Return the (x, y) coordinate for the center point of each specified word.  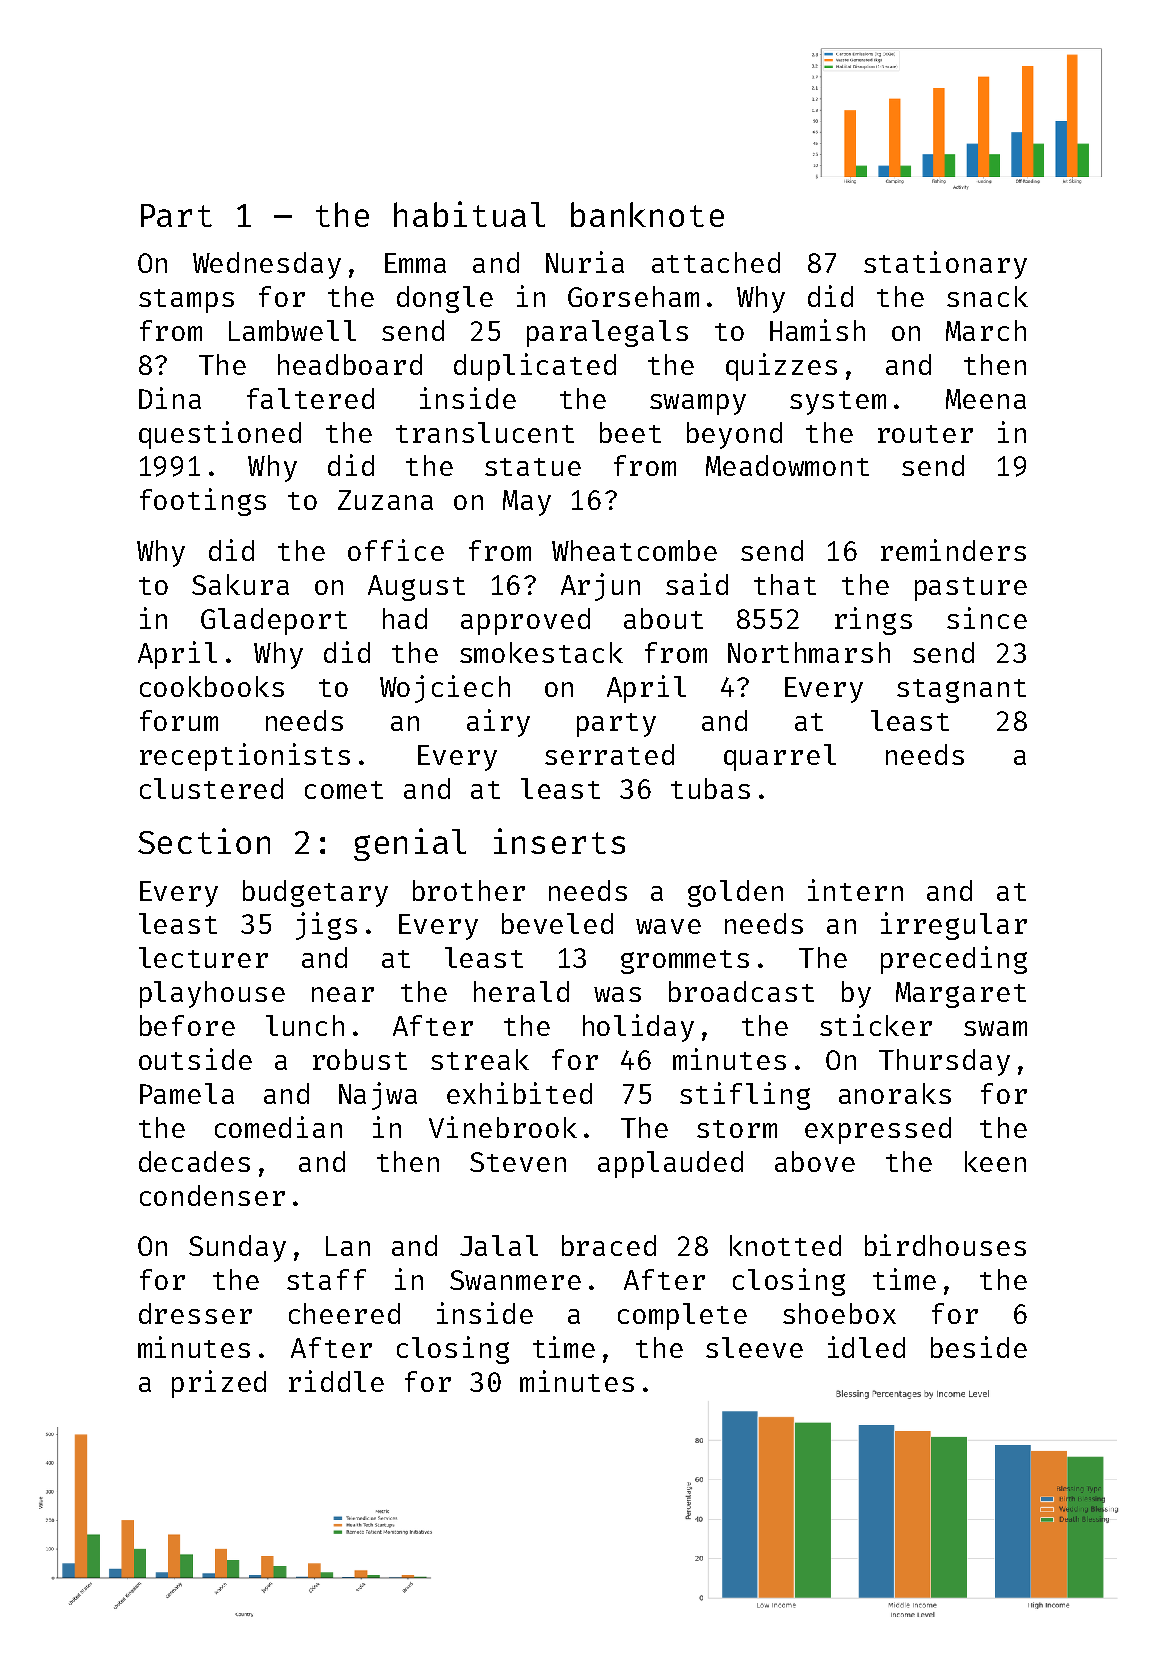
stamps (186, 301)
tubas (710, 788)
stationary (945, 265)
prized (219, 1384)
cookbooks (212, 686)
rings (873, 621)
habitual (469, 214)
